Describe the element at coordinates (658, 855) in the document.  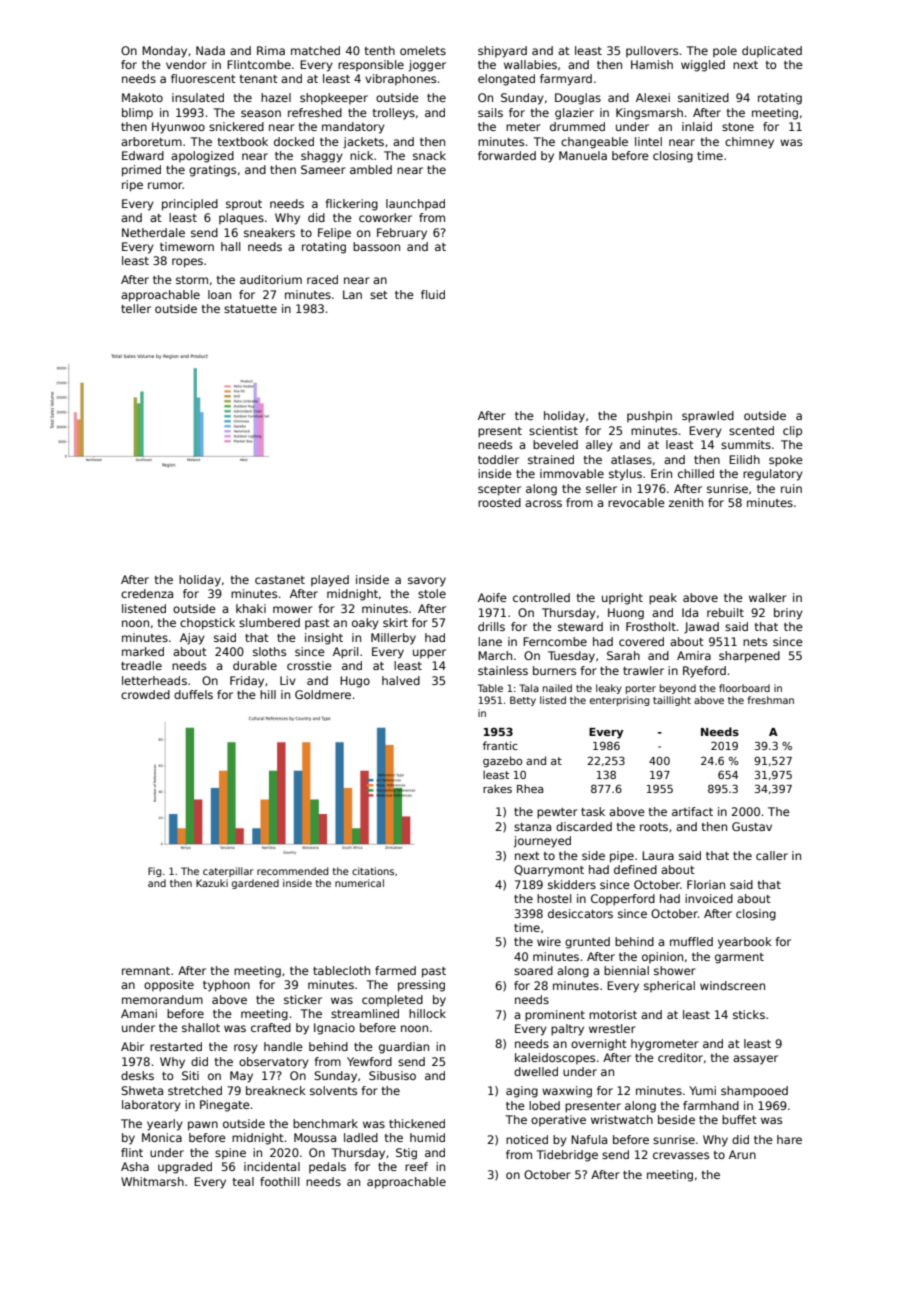
I see `Laura` at that location.
